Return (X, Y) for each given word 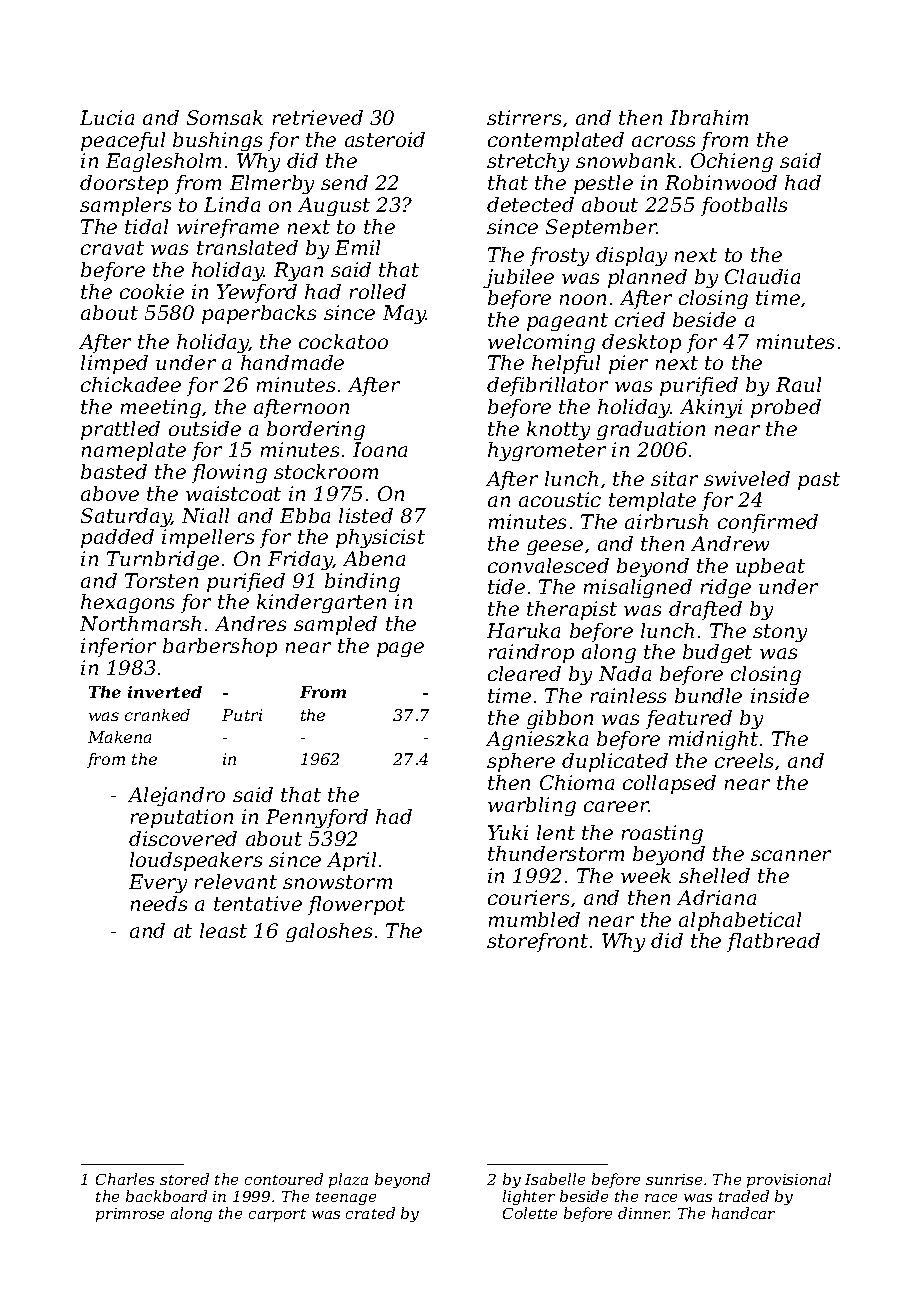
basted (114, 471)
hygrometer (547, 451)
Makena (119, 737)
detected (530, 204)
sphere (521, 762)
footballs (744, 206)
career (616, 806)
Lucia (107, 117)
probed (786, 408)
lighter (529, 1197)
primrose (130, 1215)
